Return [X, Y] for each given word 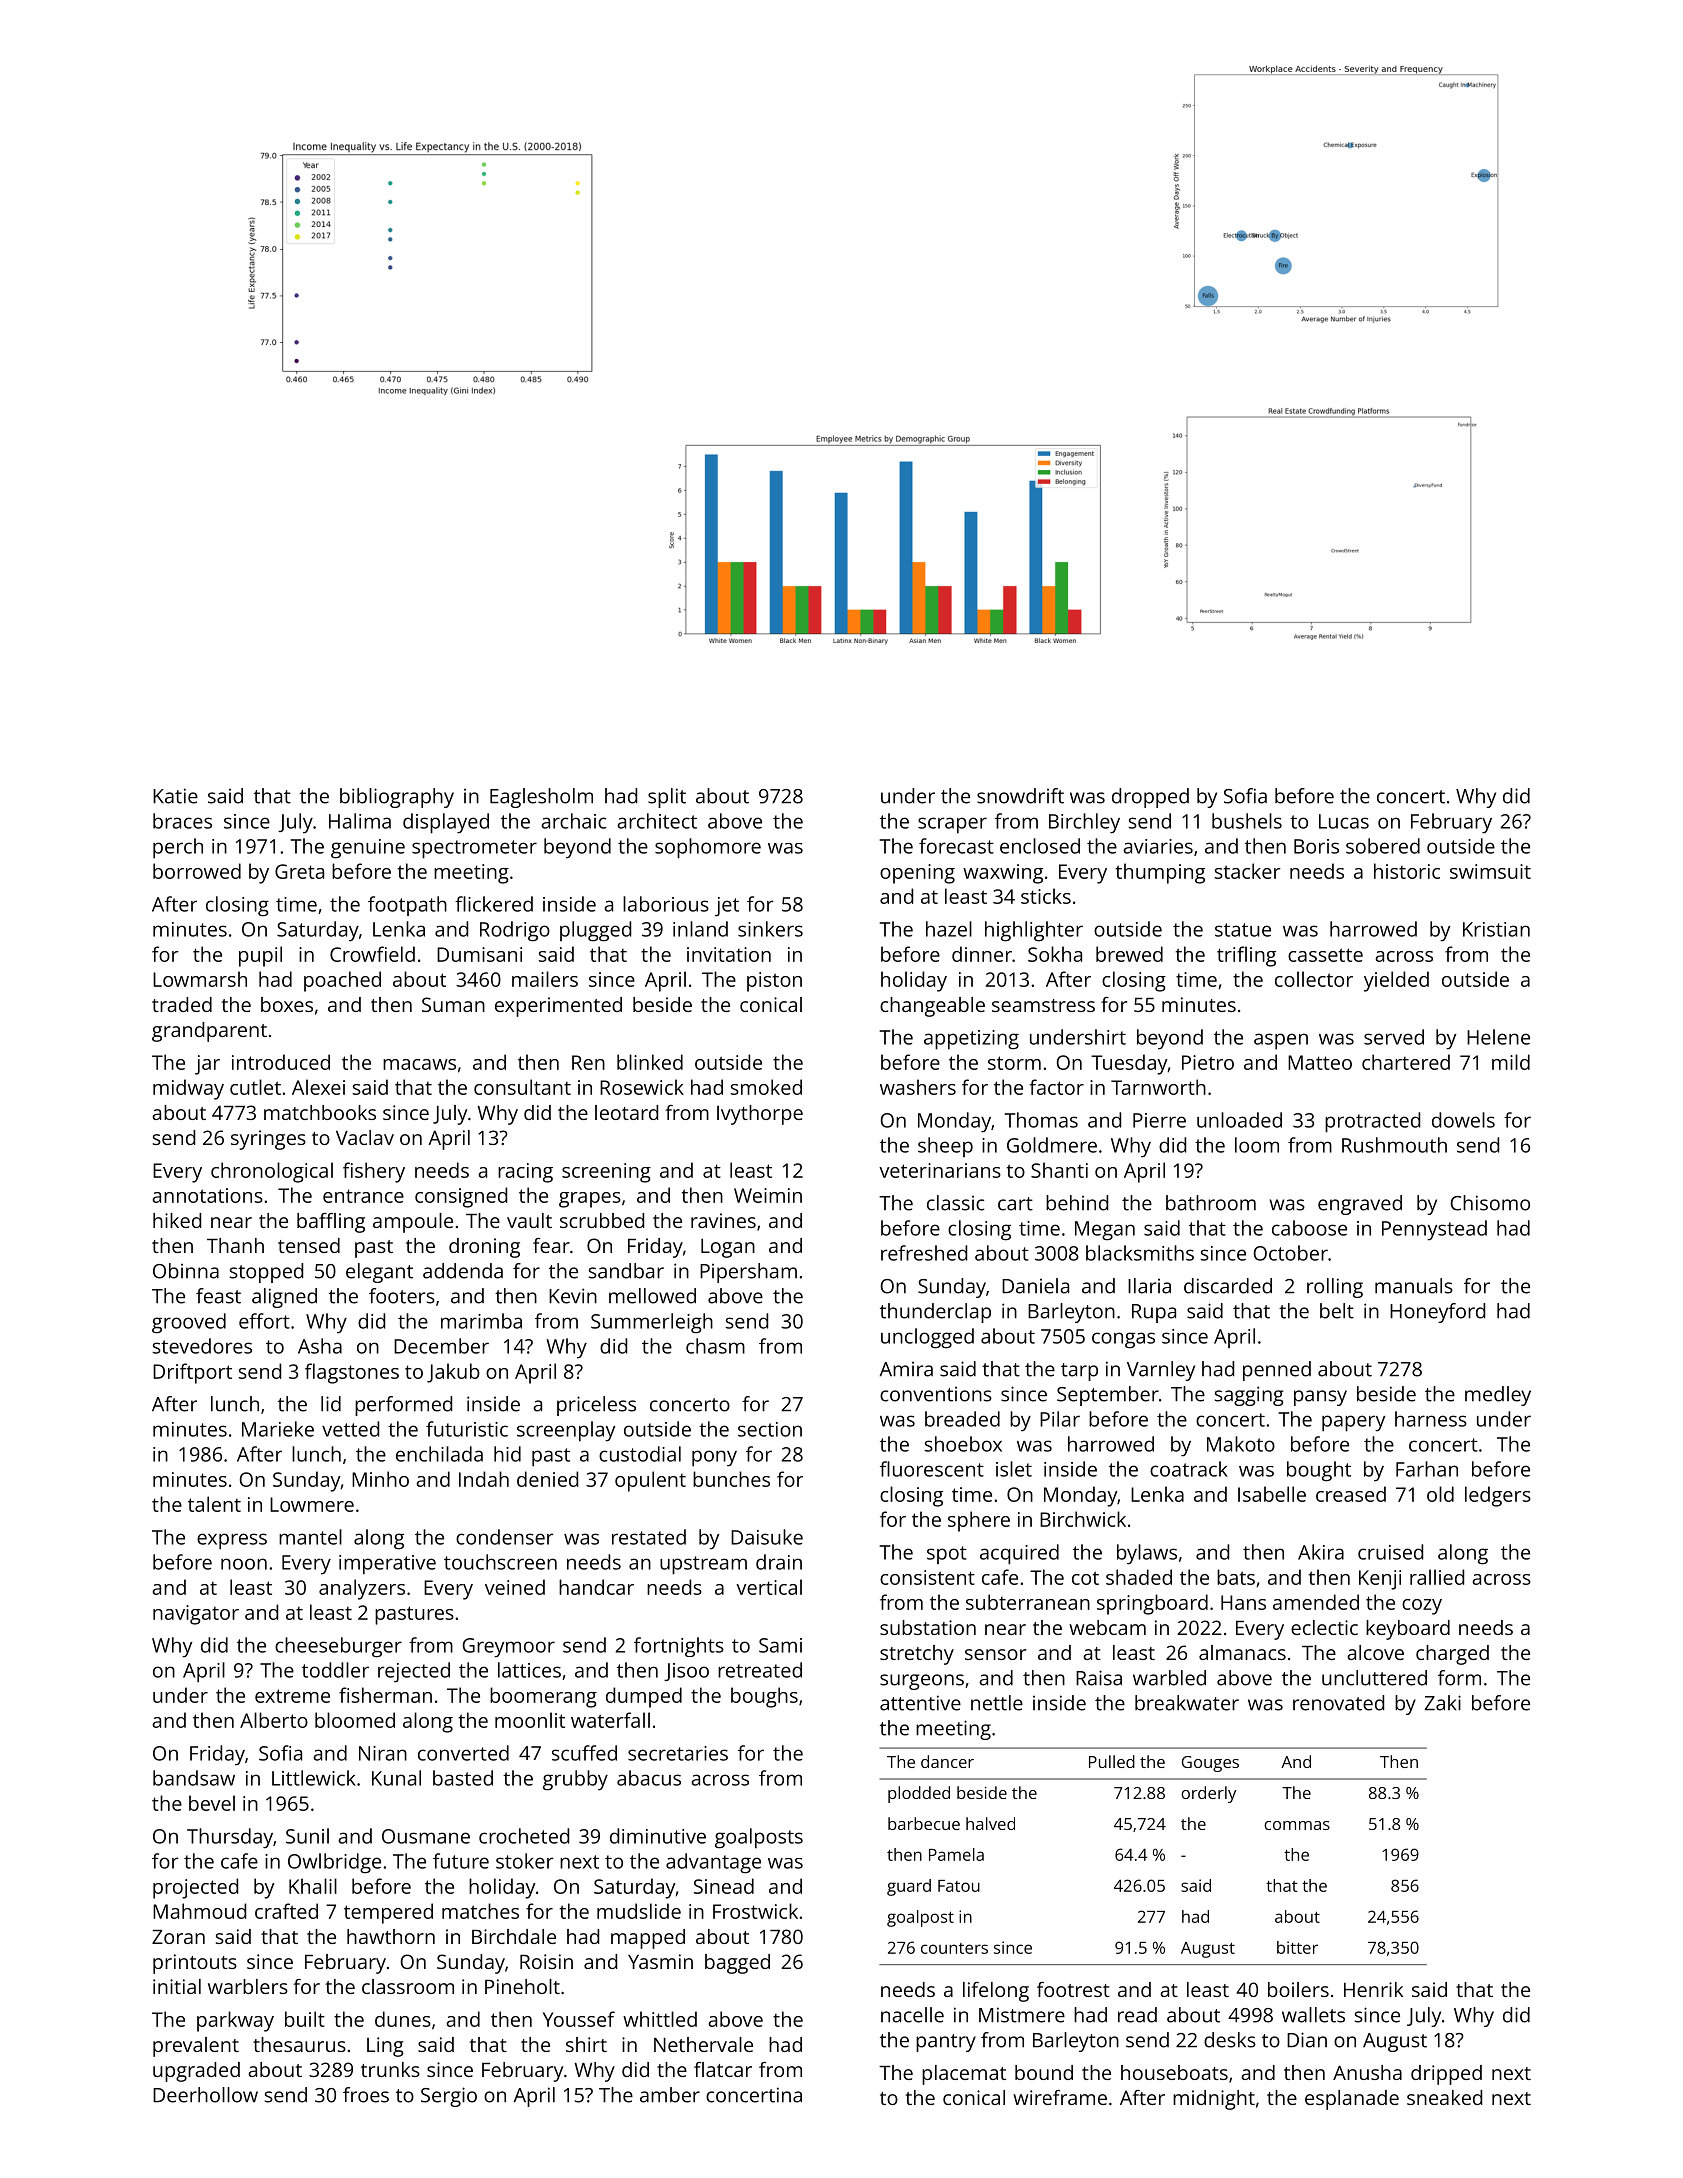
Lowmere [312, 1504]
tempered [388, 1913]
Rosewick [642, 1087]
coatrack [1189, 1469]
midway [188, 1089]
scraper [952, 825]
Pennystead [1434, 1230]
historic [1407, 871]
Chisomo [1490, 1203]
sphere [979, 1521]
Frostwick [755, 1911]
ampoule [413, 1223]
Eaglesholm [541, 798]
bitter [1297, 1947]
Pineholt [522, 1986]
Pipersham [748, 1273]
